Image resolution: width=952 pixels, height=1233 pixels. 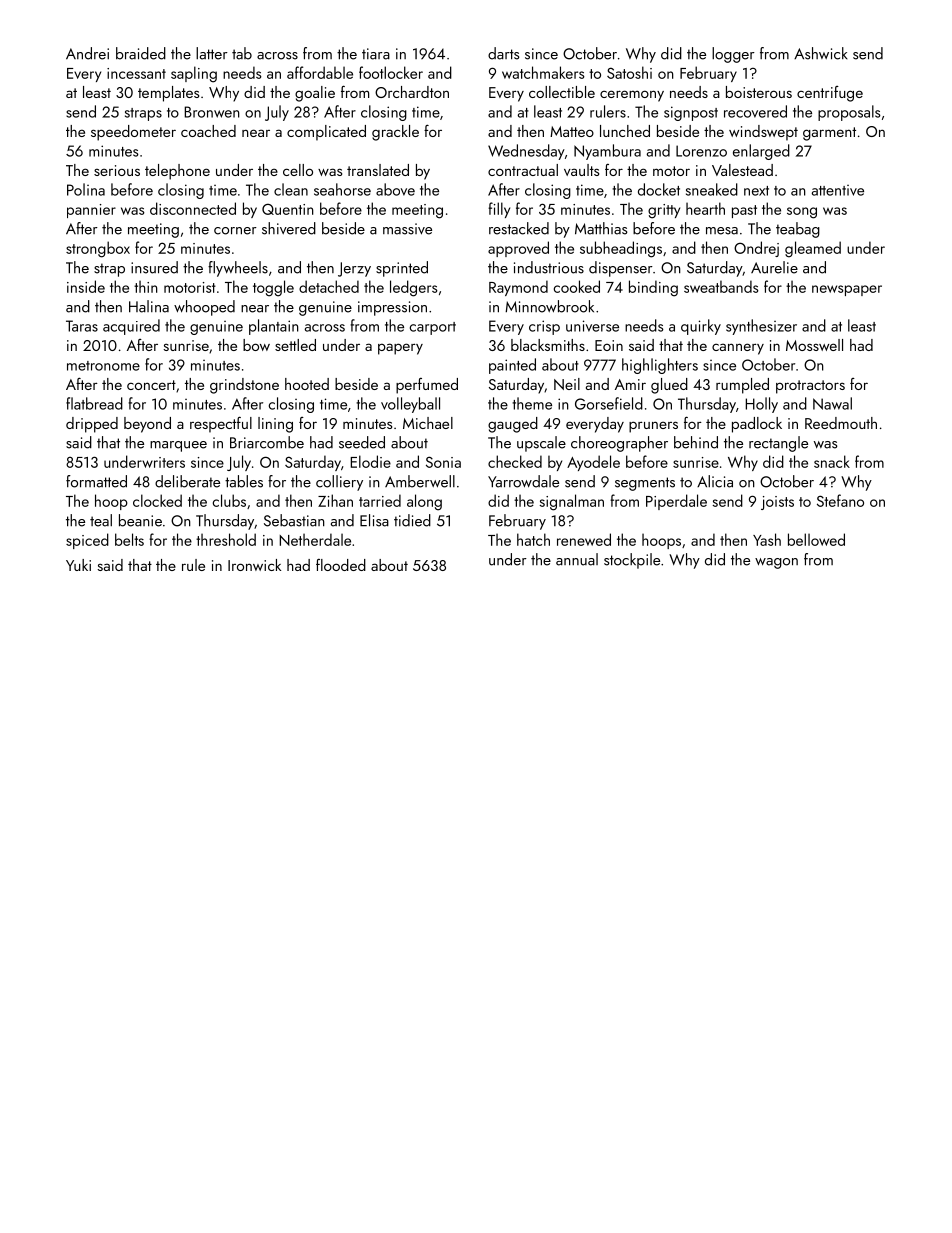 What do you see at coordinates (443, 462) in the screenshot?
I see `Sonia` at bounding box center [443, 462].
